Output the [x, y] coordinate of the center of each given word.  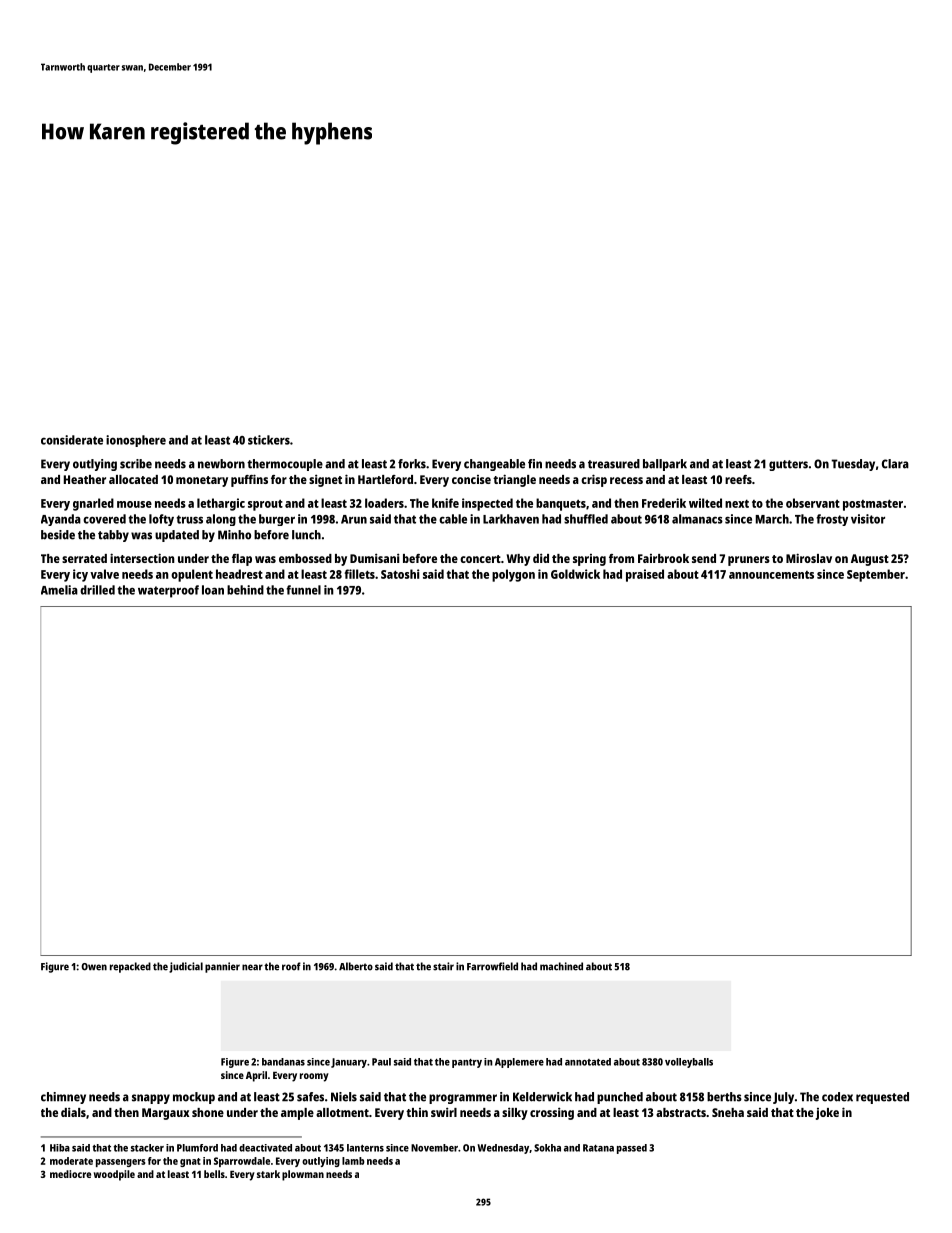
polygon [513, 575]
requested [882, 1098]
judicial [186, 967]
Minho [234, 535]
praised [645, 575]
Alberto [356, 966]
